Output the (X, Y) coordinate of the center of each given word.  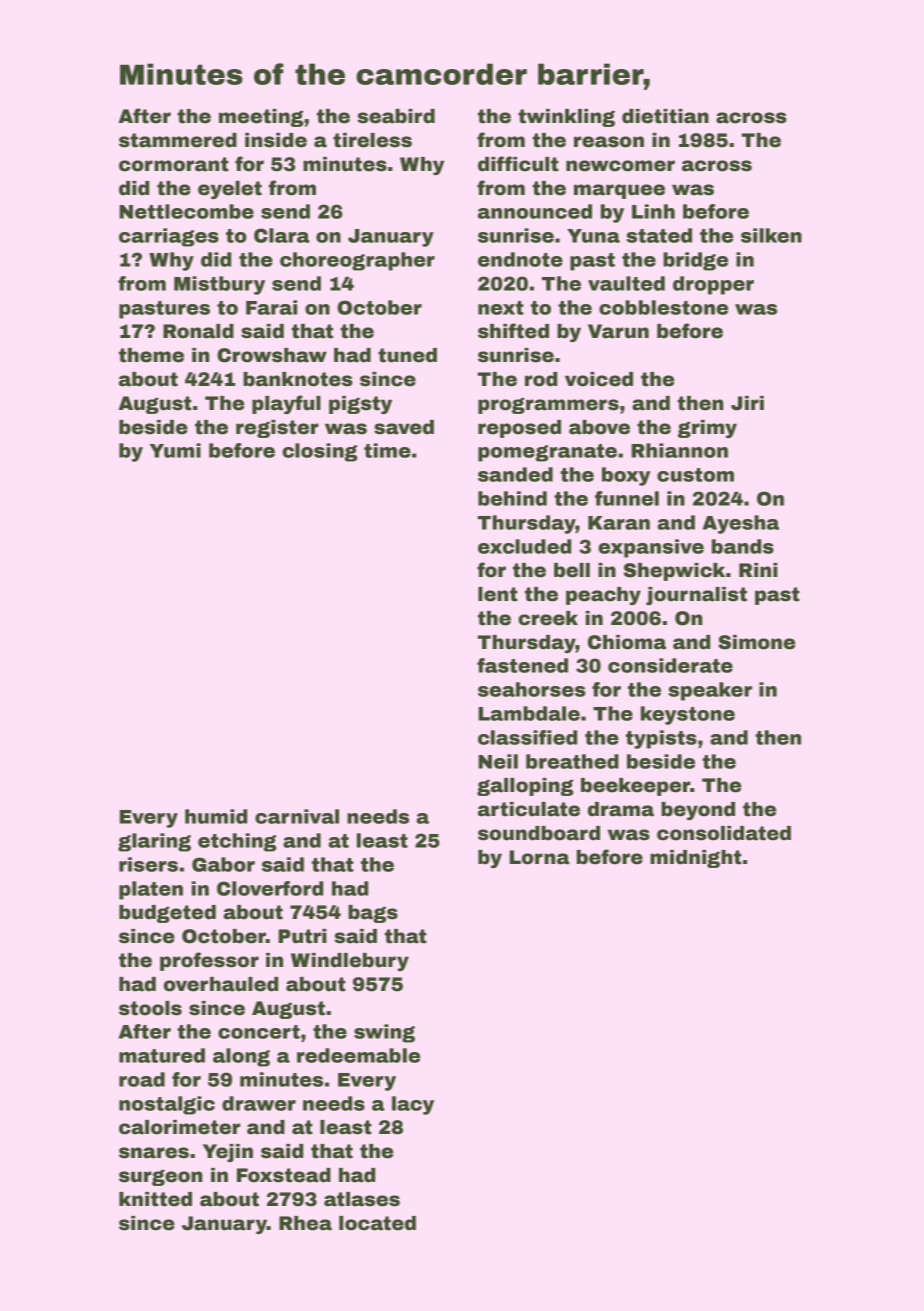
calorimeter (179, 1127)
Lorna (539, 857)
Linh (653, 211)
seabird (396, 116)
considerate (670, 665)
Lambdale (529, 713)
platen (151, 890)
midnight (696, 859)
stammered (178, 140)
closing (319, 452)
